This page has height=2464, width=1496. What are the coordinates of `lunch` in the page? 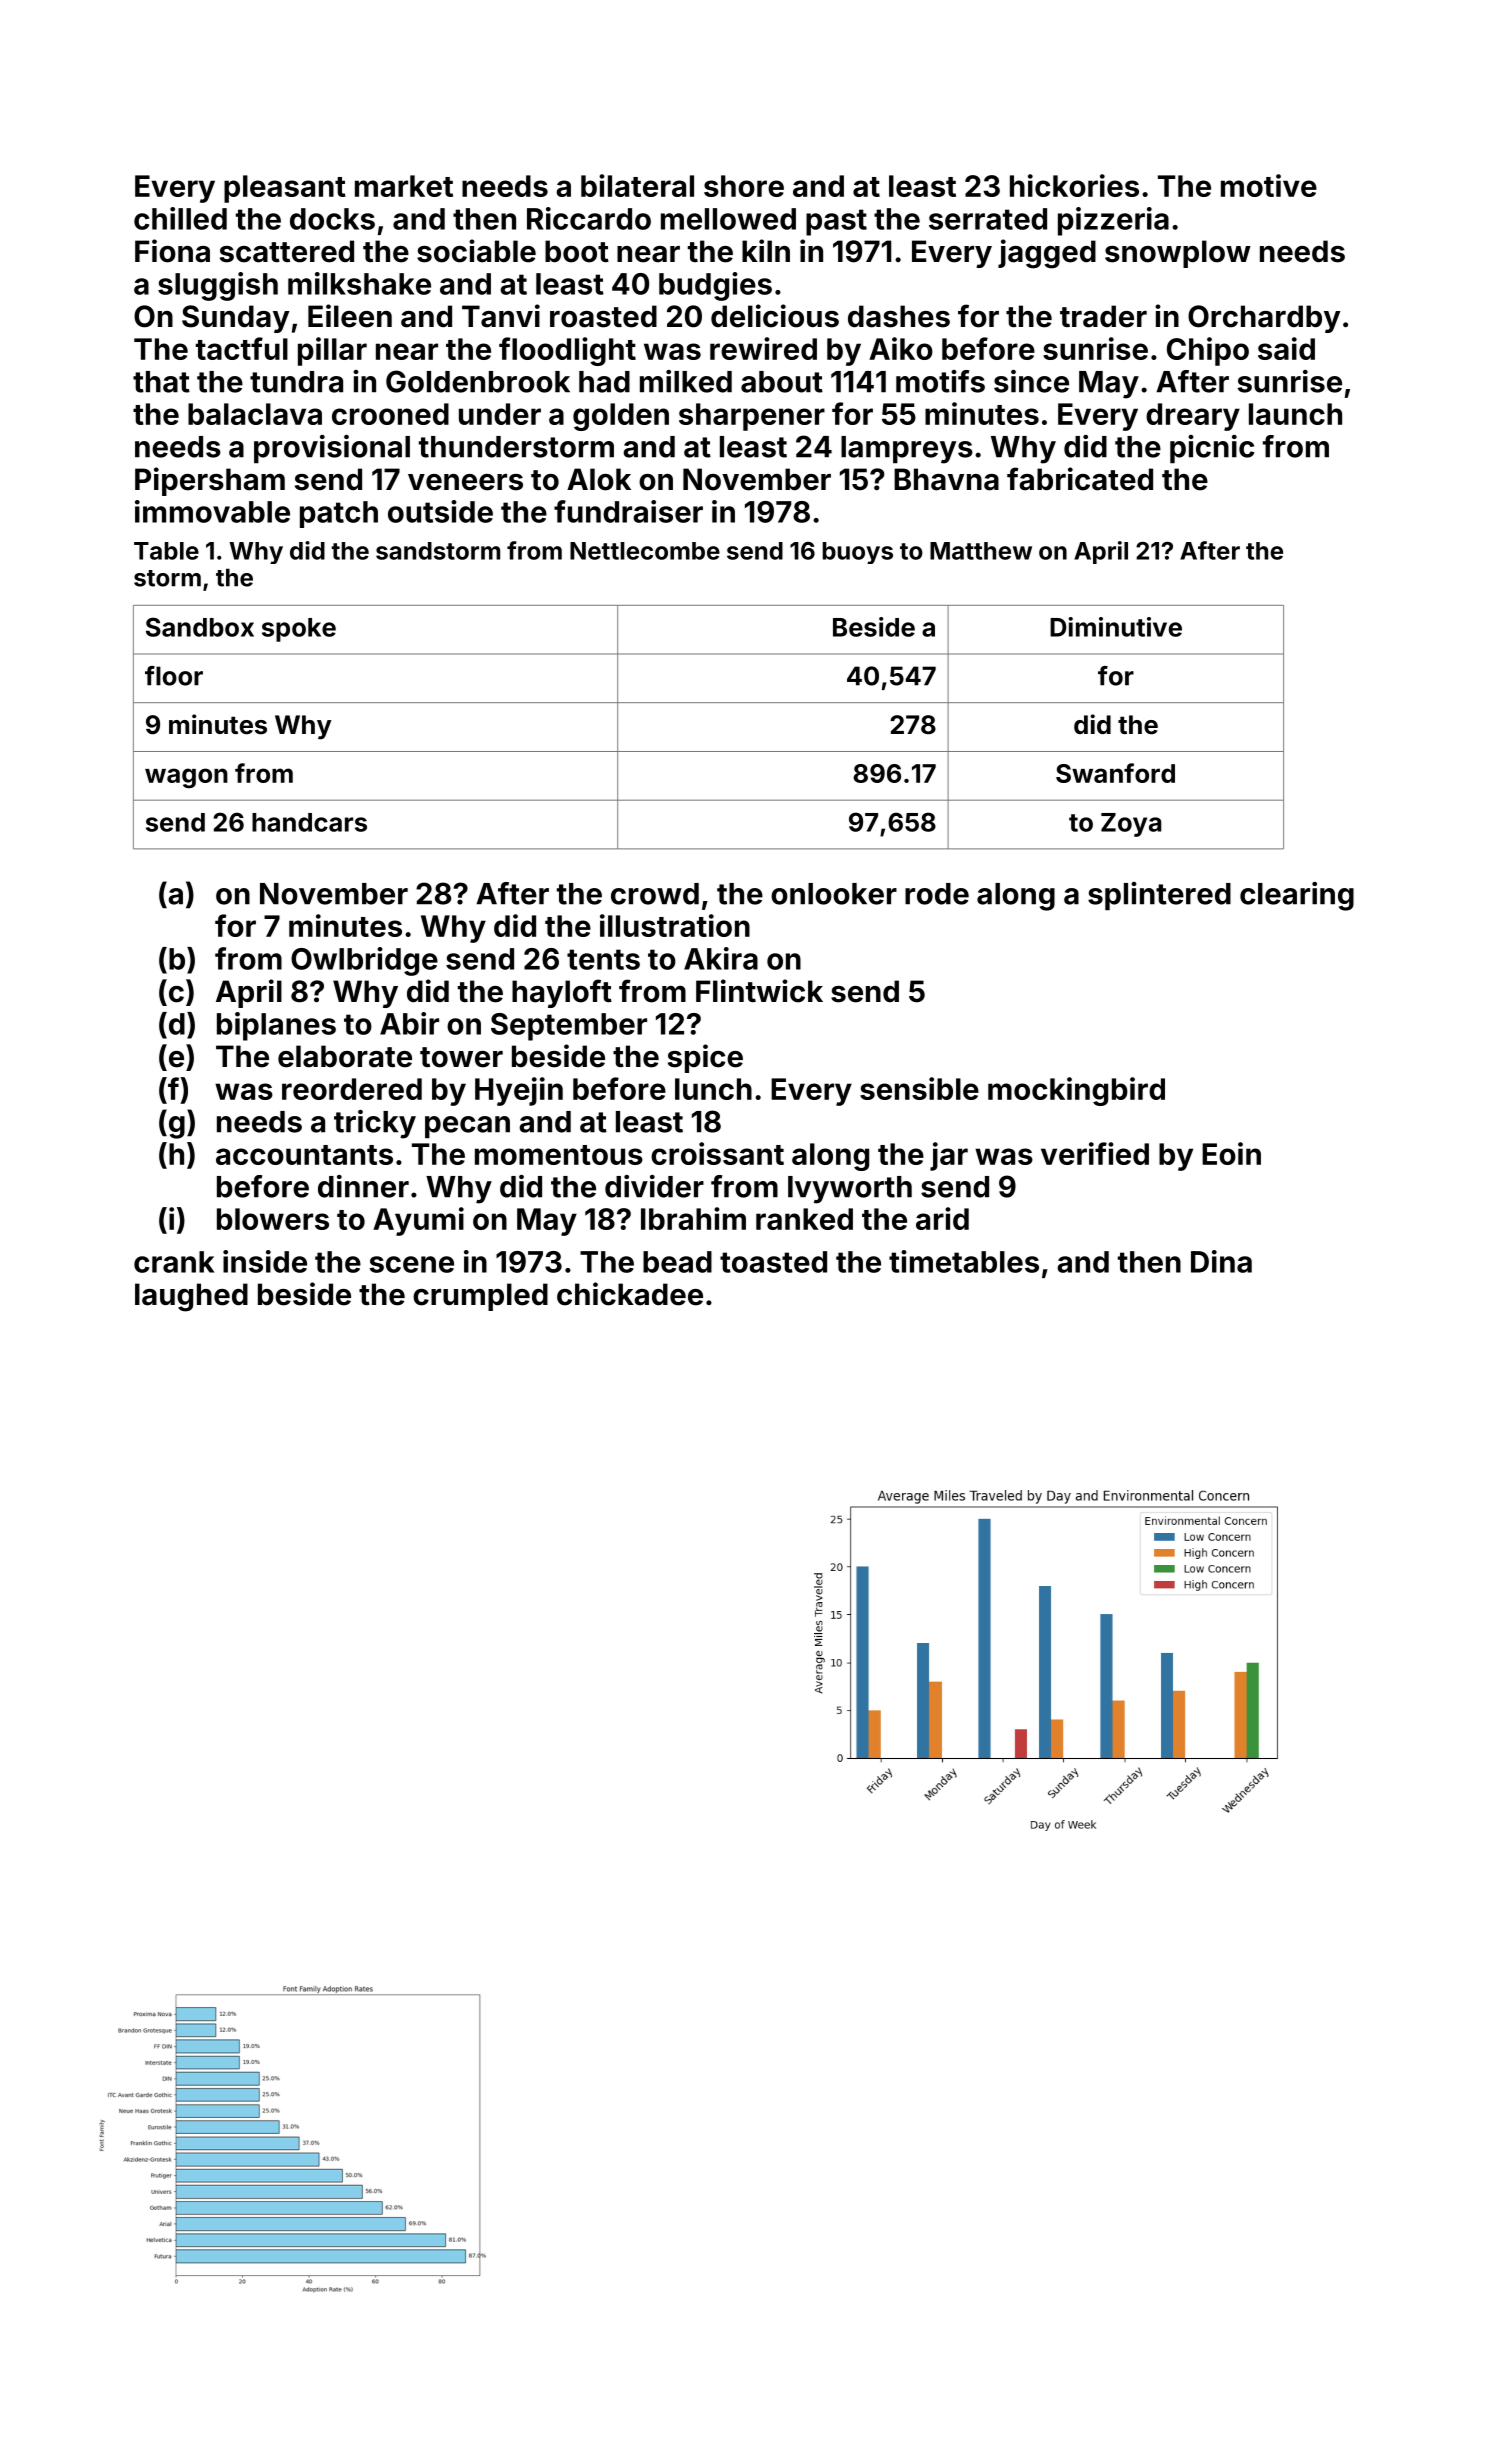 It's located at (713, 1089).
